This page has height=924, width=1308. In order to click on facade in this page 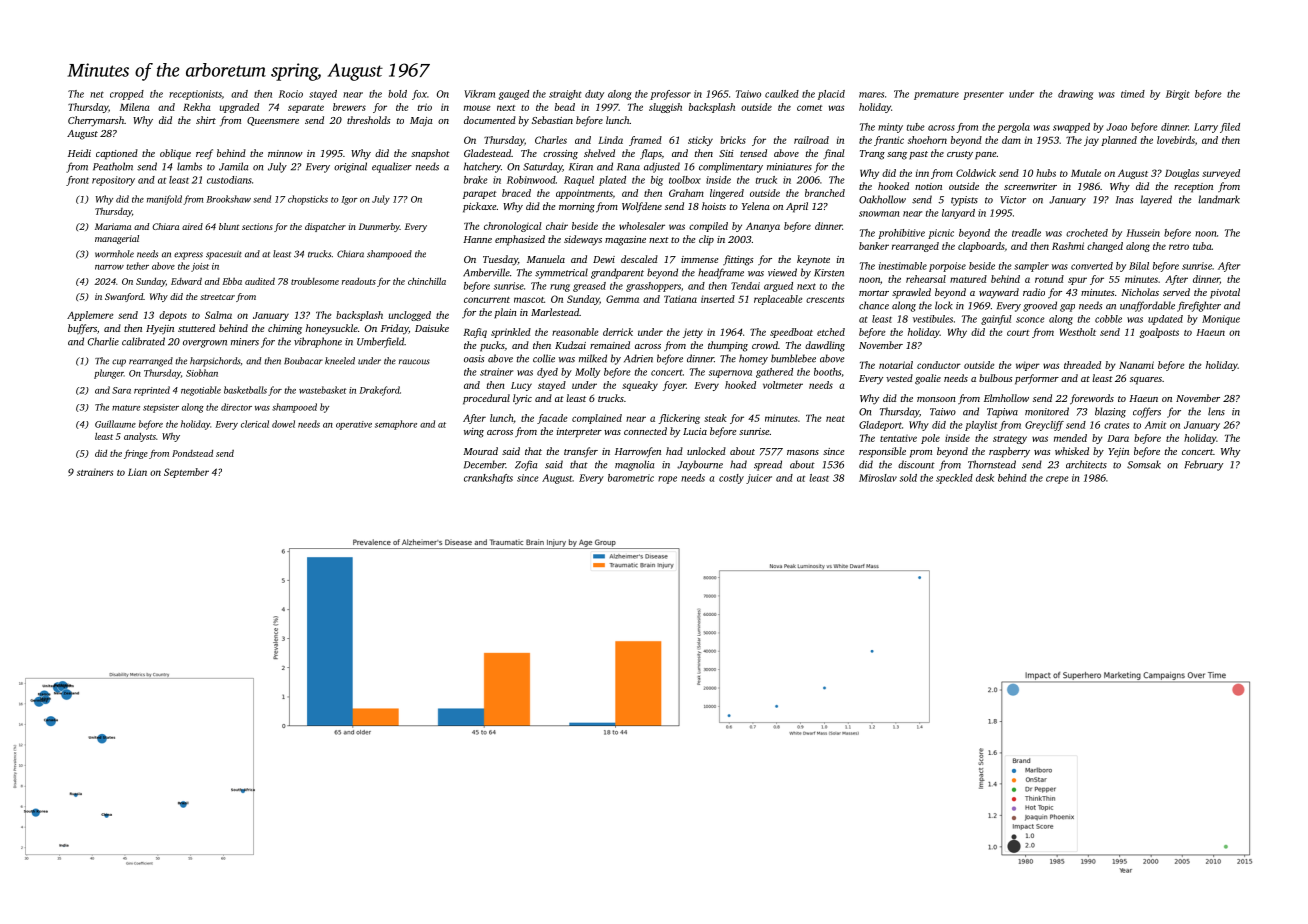, I will do `click(552, 419)`.
